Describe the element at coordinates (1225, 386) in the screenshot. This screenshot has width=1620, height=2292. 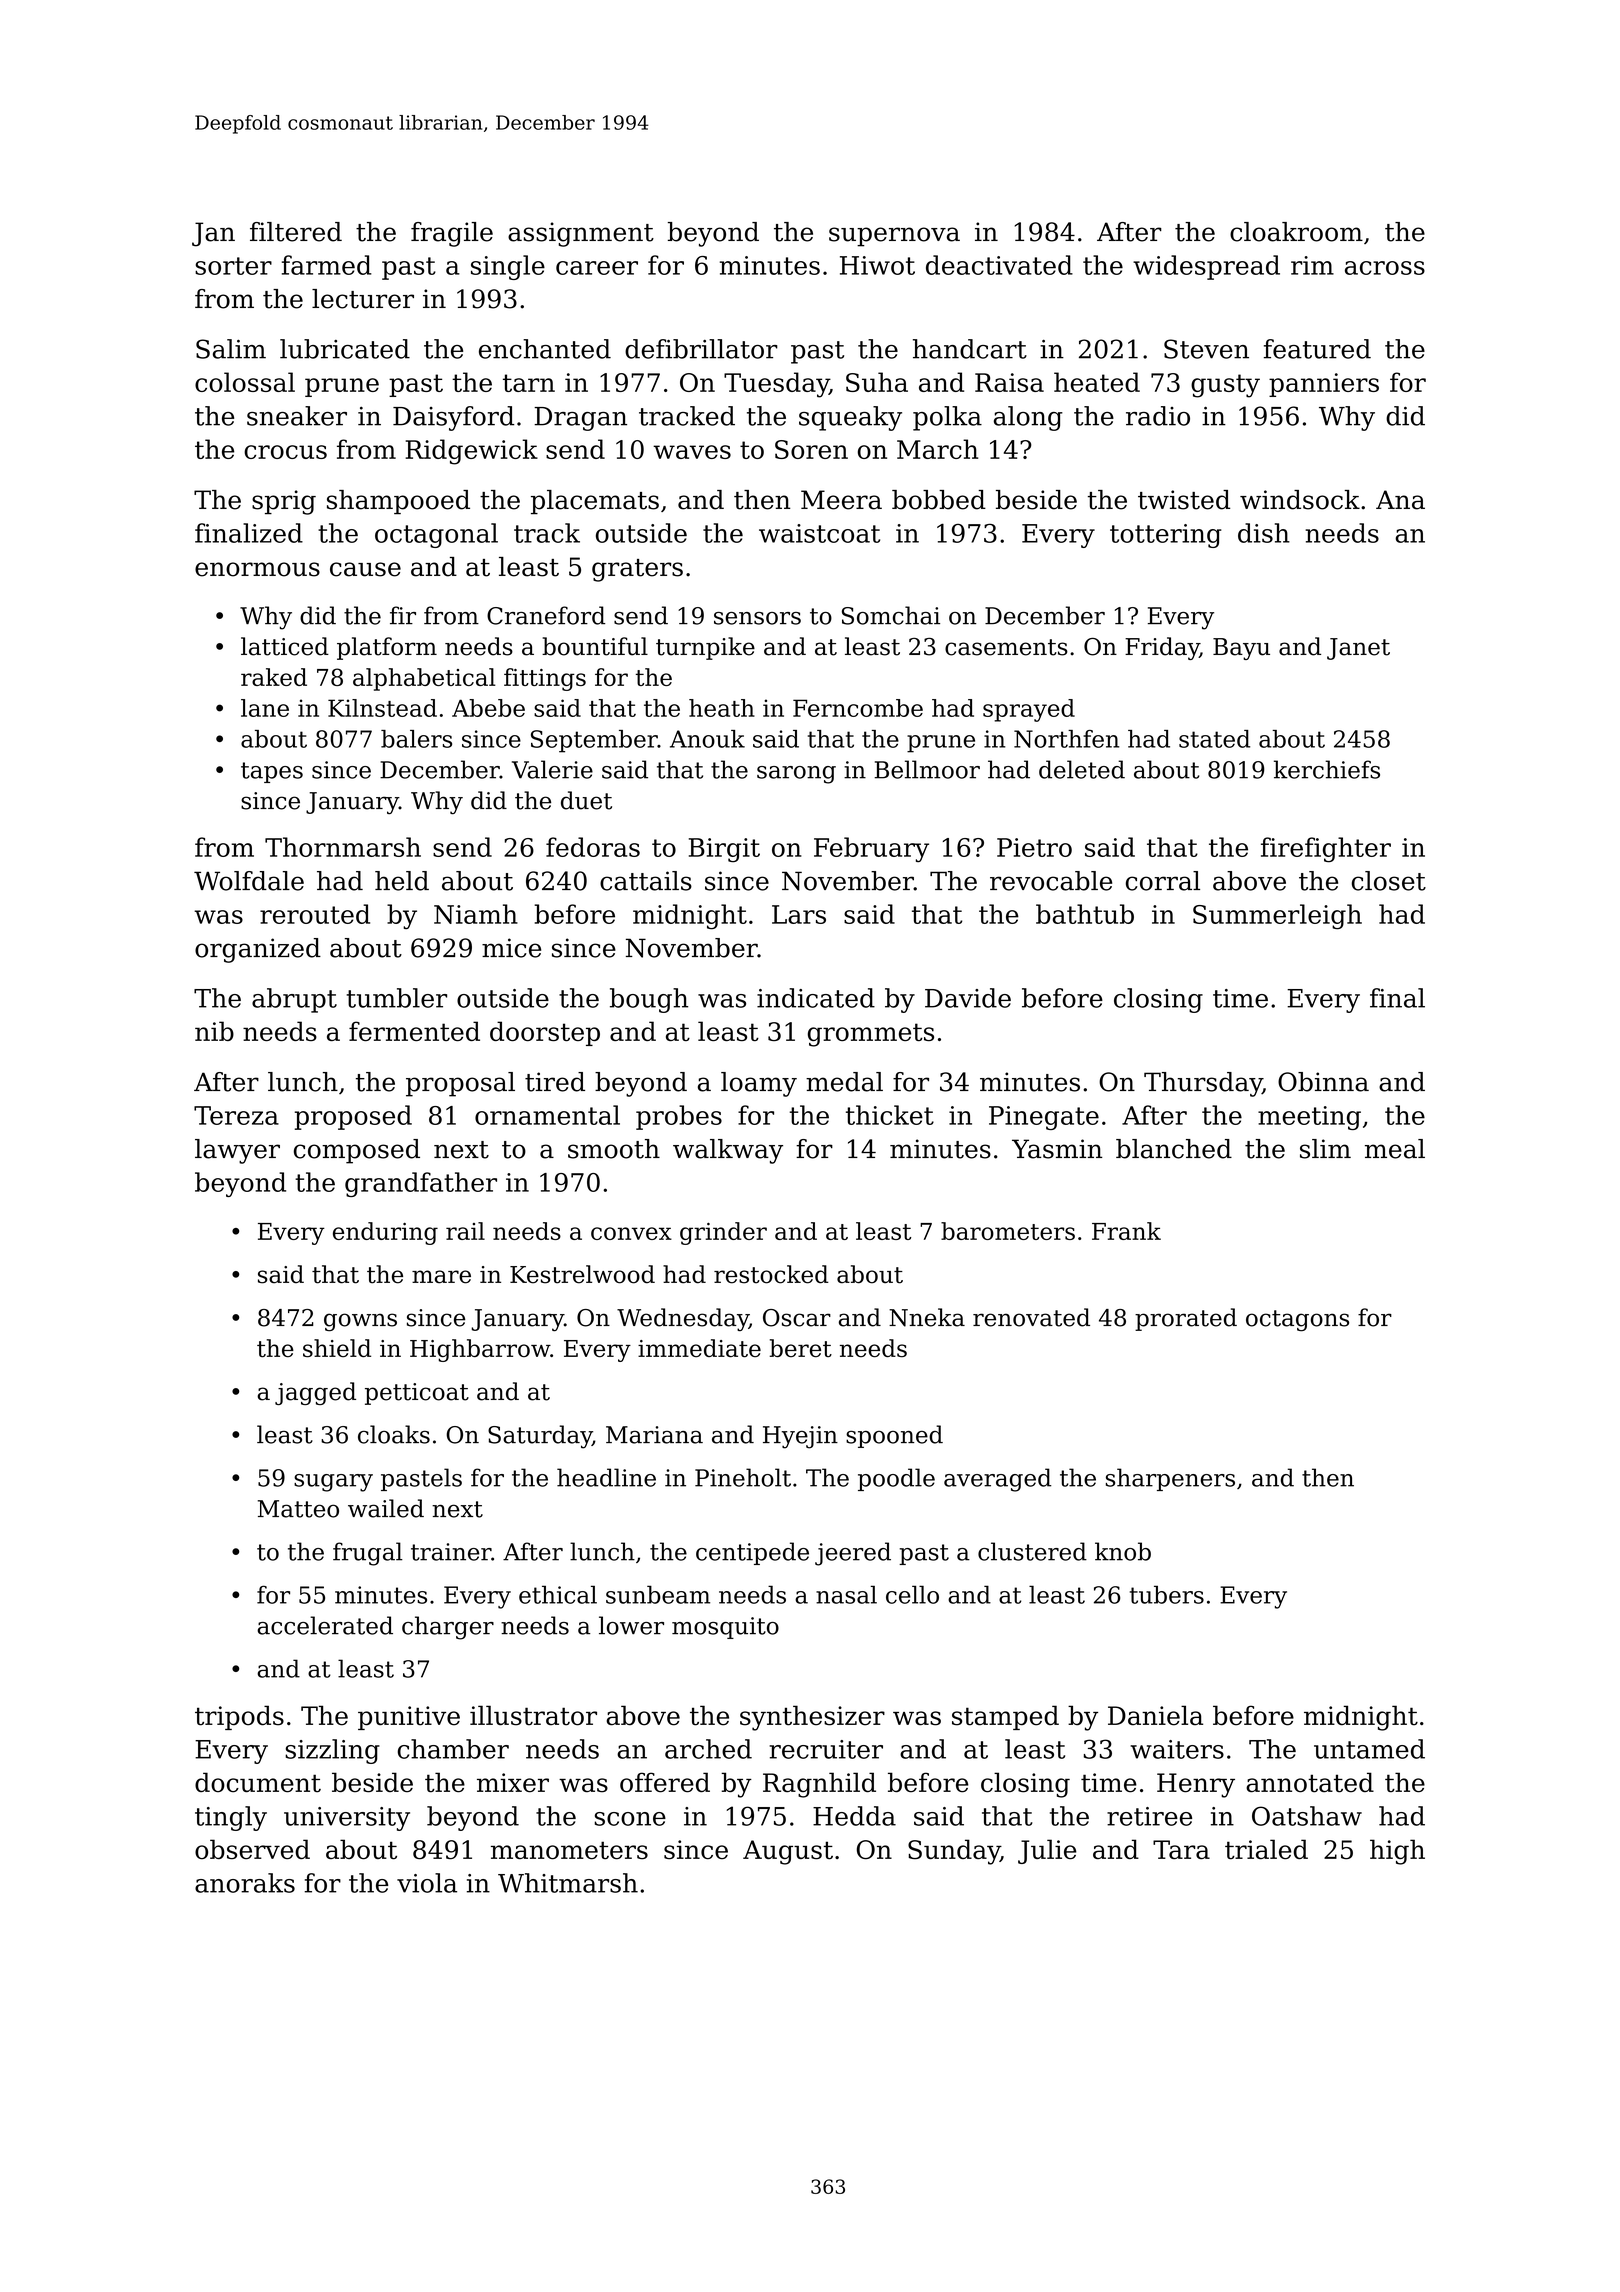
I see `gusty` at that location.
